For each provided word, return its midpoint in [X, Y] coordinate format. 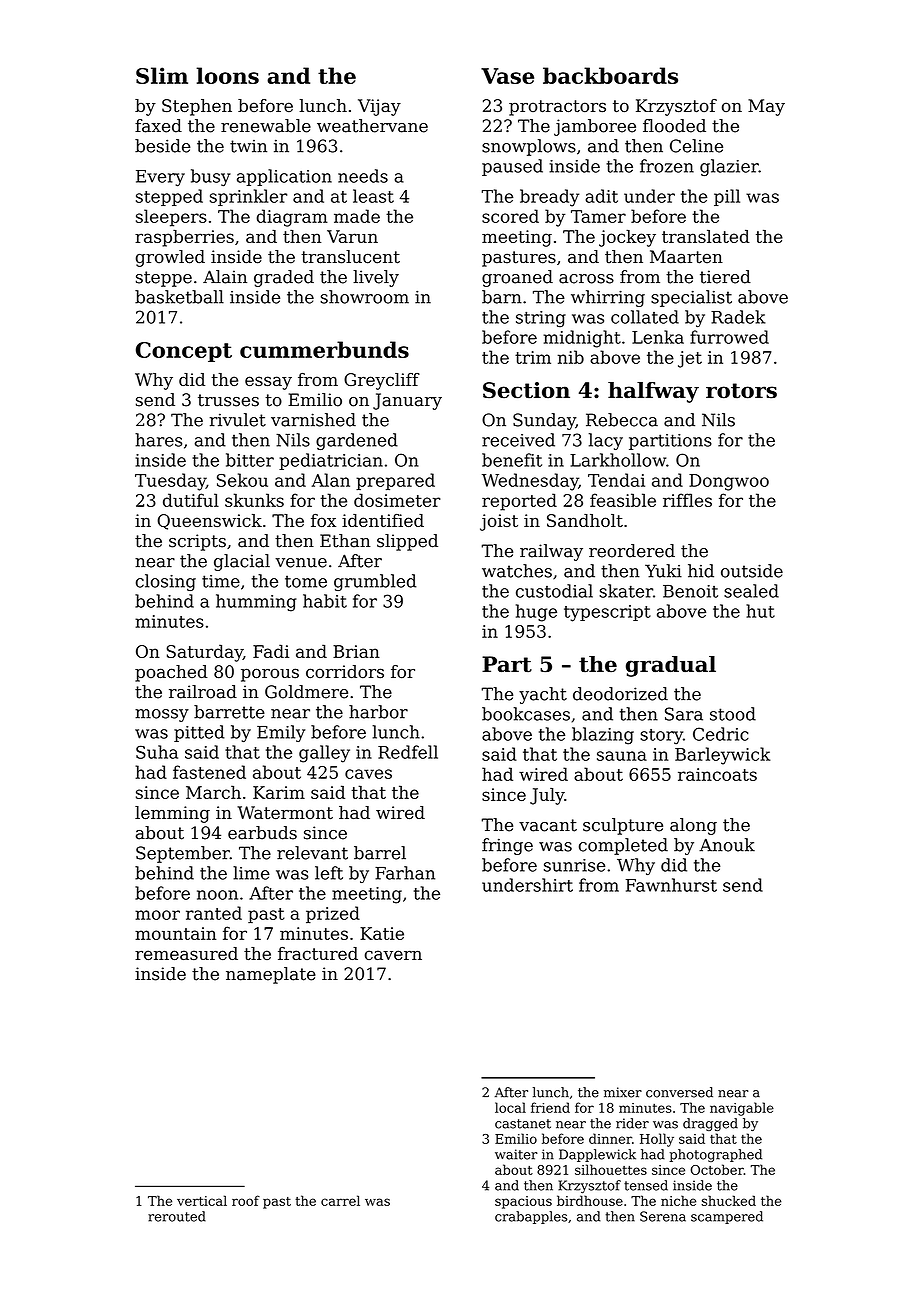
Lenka [658, 337]
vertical [202, 1200]
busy [211, 177]
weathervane [372, 126]
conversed [679, 1092]
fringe [507, 846]
